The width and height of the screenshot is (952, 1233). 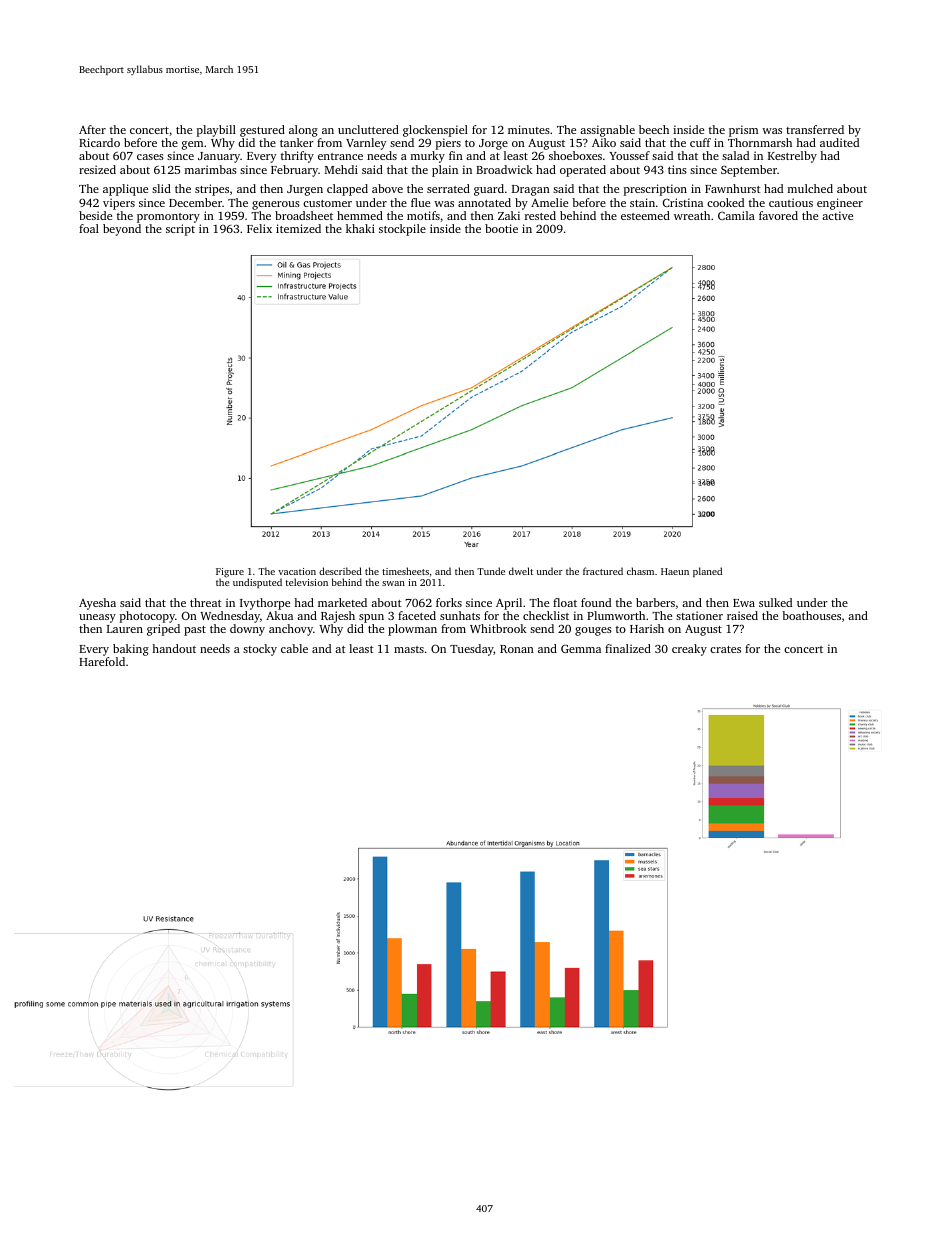 What do you see at coordinates (778, 215) in the screenshot?
I see `favored` at bounding box center [778, 215].
